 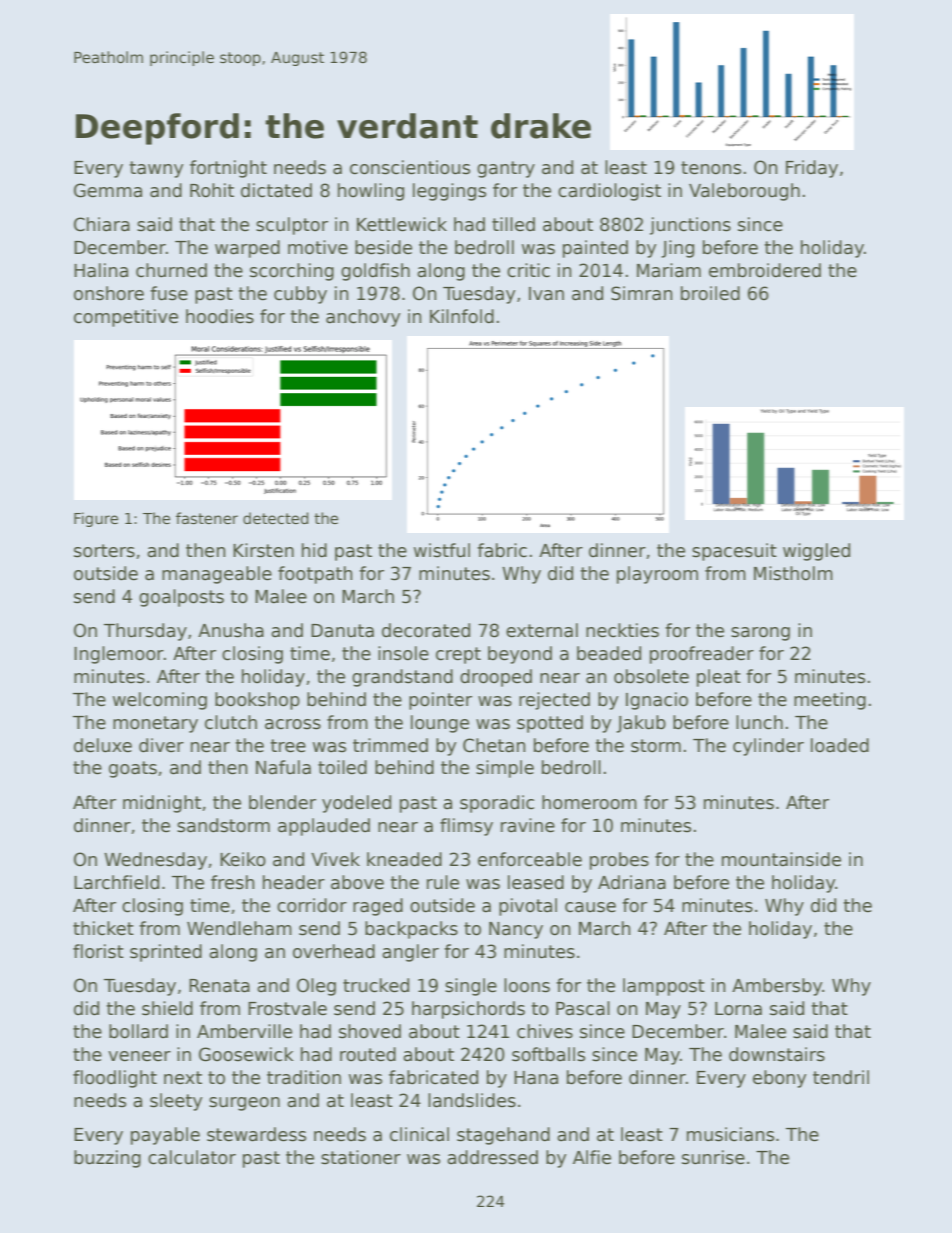 I want to click on Inglemoor, so click(x=119, y=655).
